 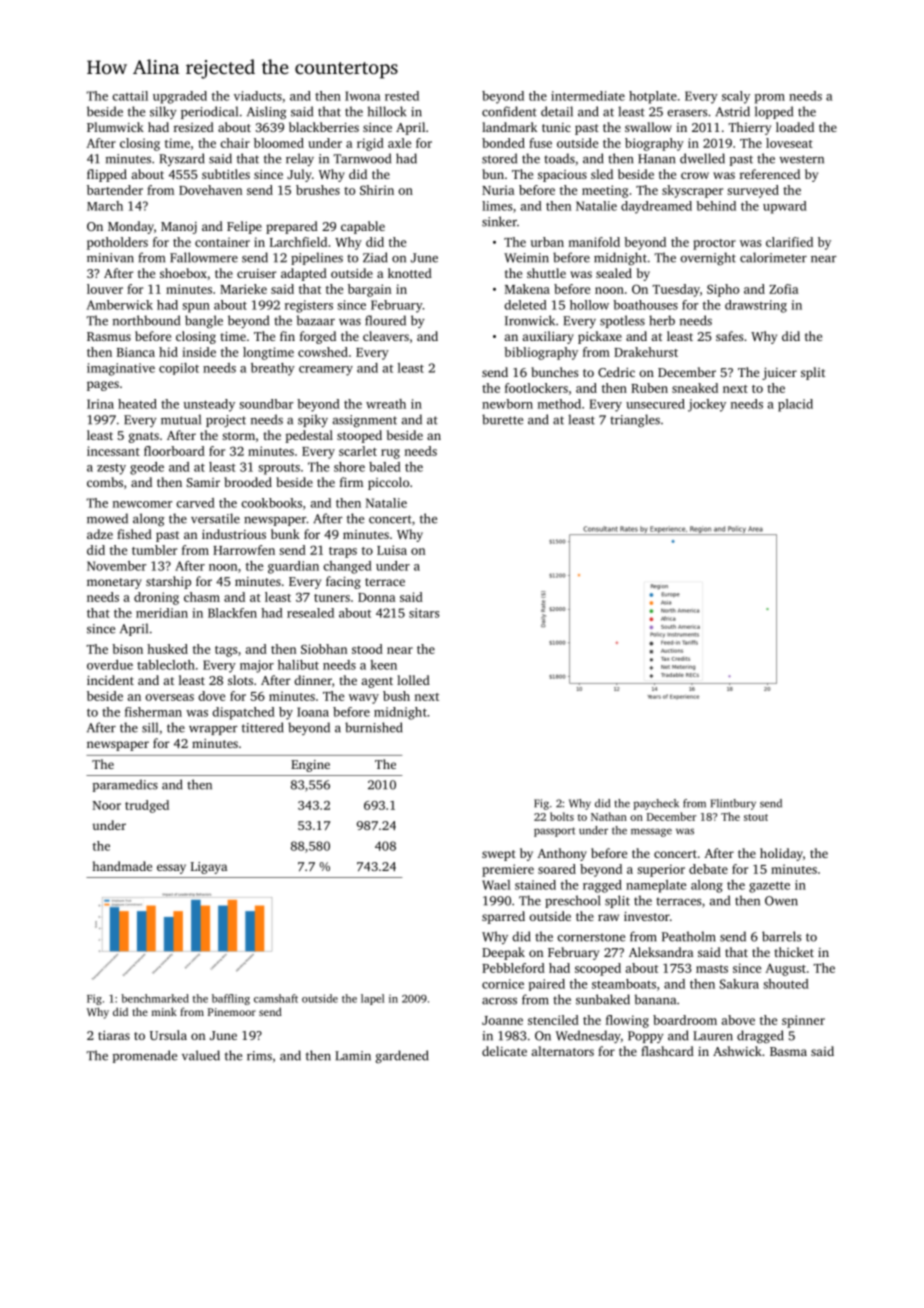 What do you see at coordinates (377, 190) in the page?
I see `Shirin` at bounding box center [377, 190].
